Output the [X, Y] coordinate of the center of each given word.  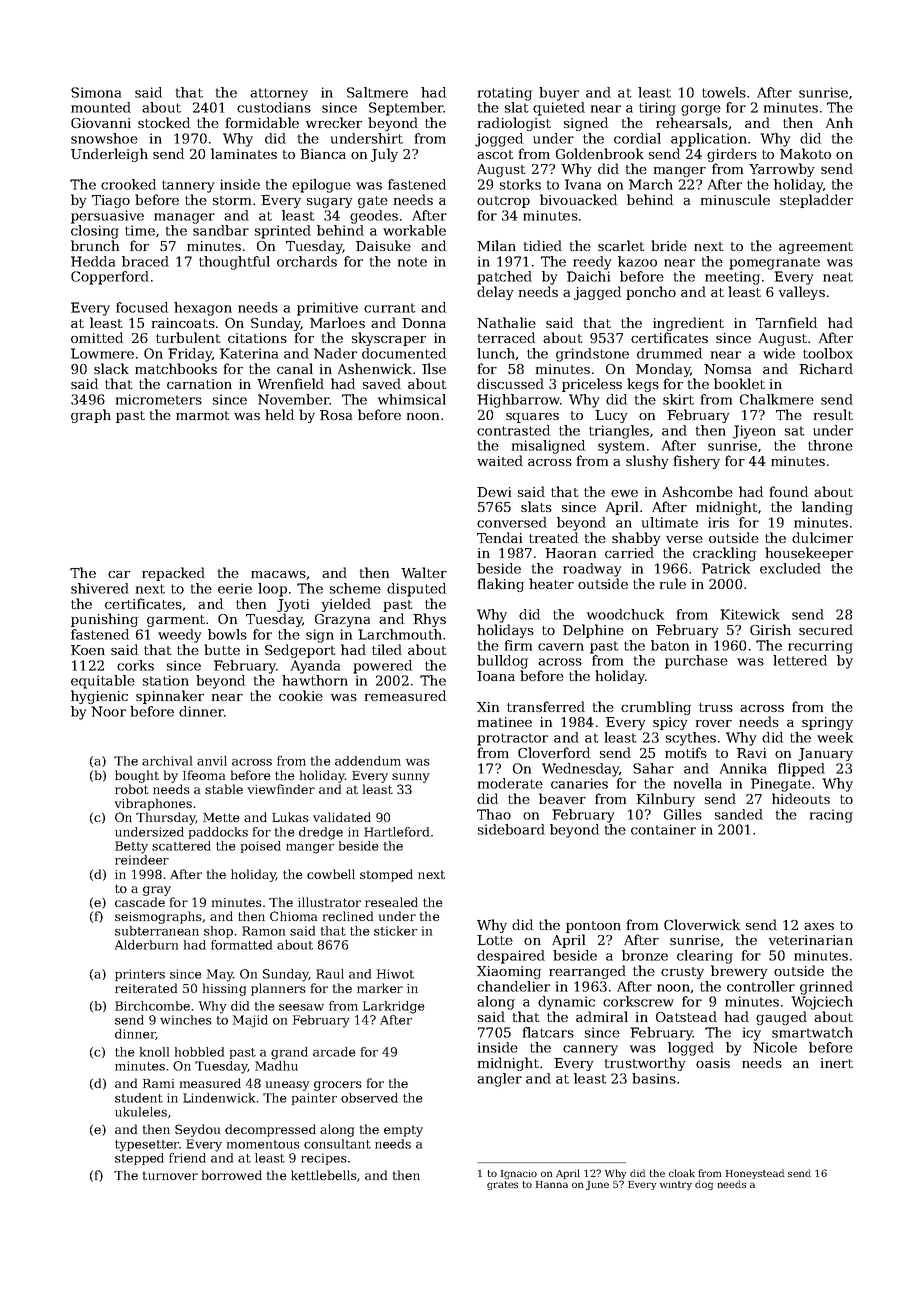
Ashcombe [697, 491]
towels [724, 92]
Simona [96, 92]
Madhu [276, 1066]
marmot [203, 415]
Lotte [495, 940]
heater [551, 583]
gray [157, 891]
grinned [826, 988]
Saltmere [377, 92]
